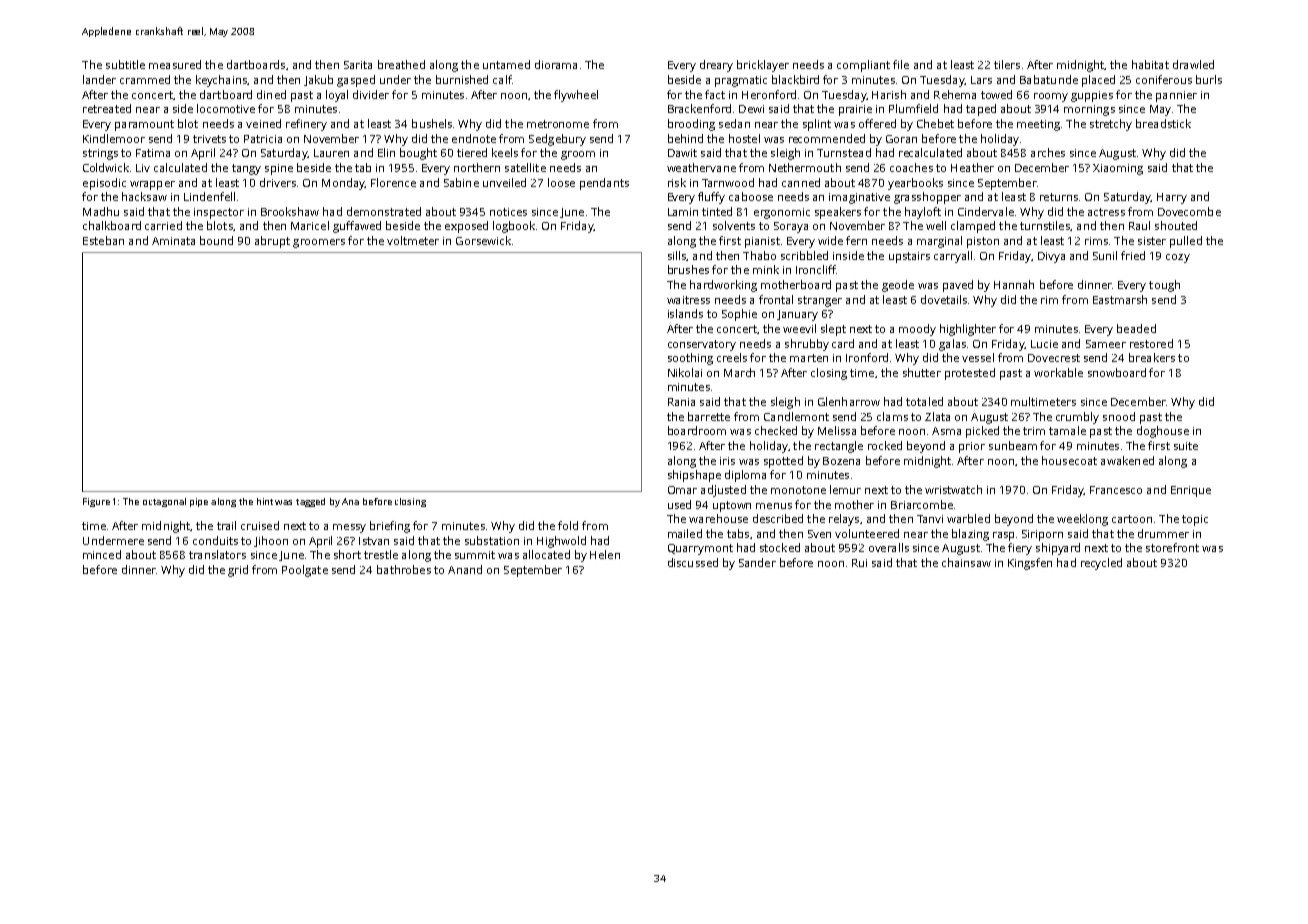 This screenshot has height=924, width=1308. Describe the element at coordinates (504, 182) in the screenshot. I see `unveiled` at that location.
